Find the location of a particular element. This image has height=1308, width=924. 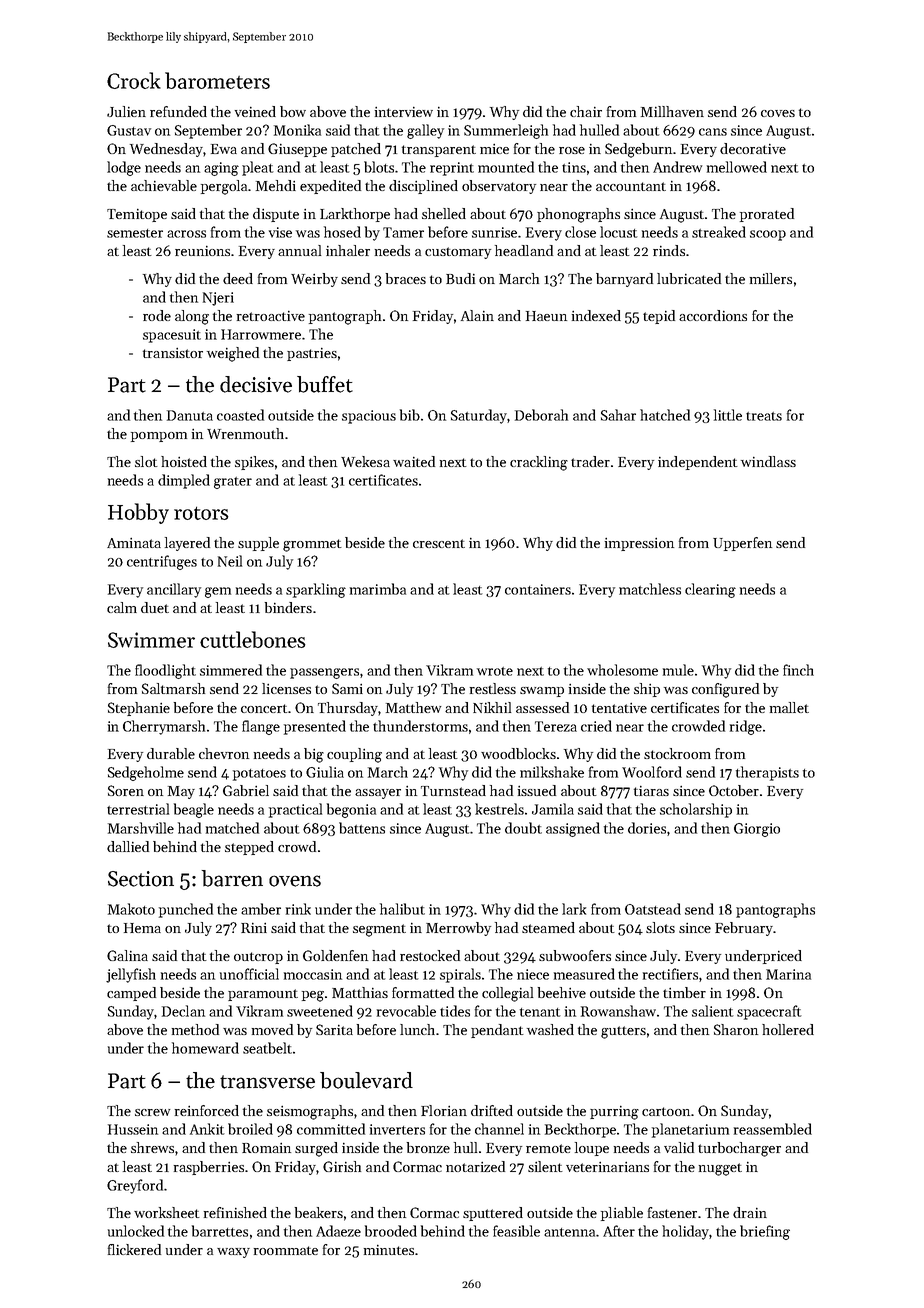

Galina is located at coordinates (127, 955).
